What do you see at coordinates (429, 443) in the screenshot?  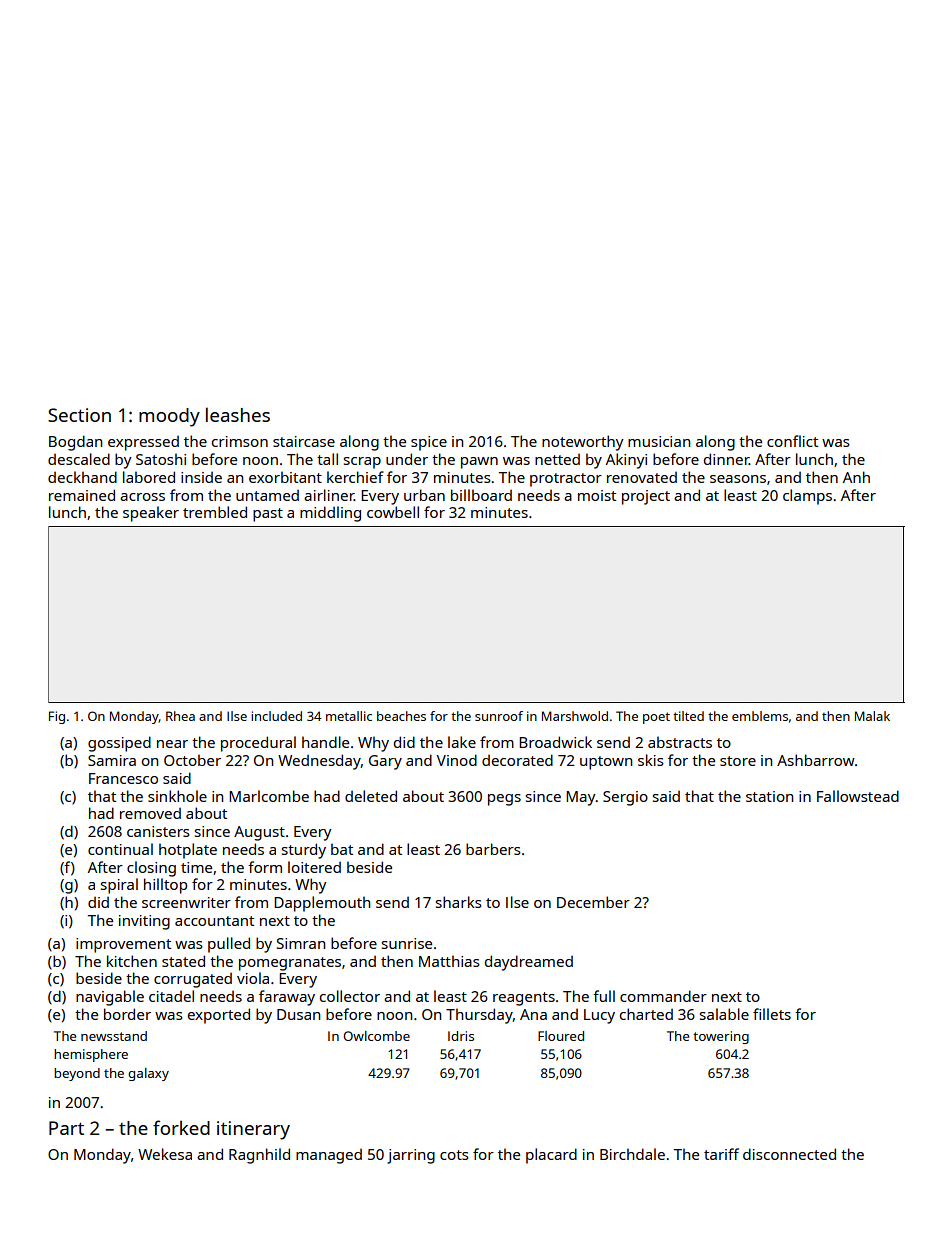 I see `spice` at bounding box center [429, 443].
